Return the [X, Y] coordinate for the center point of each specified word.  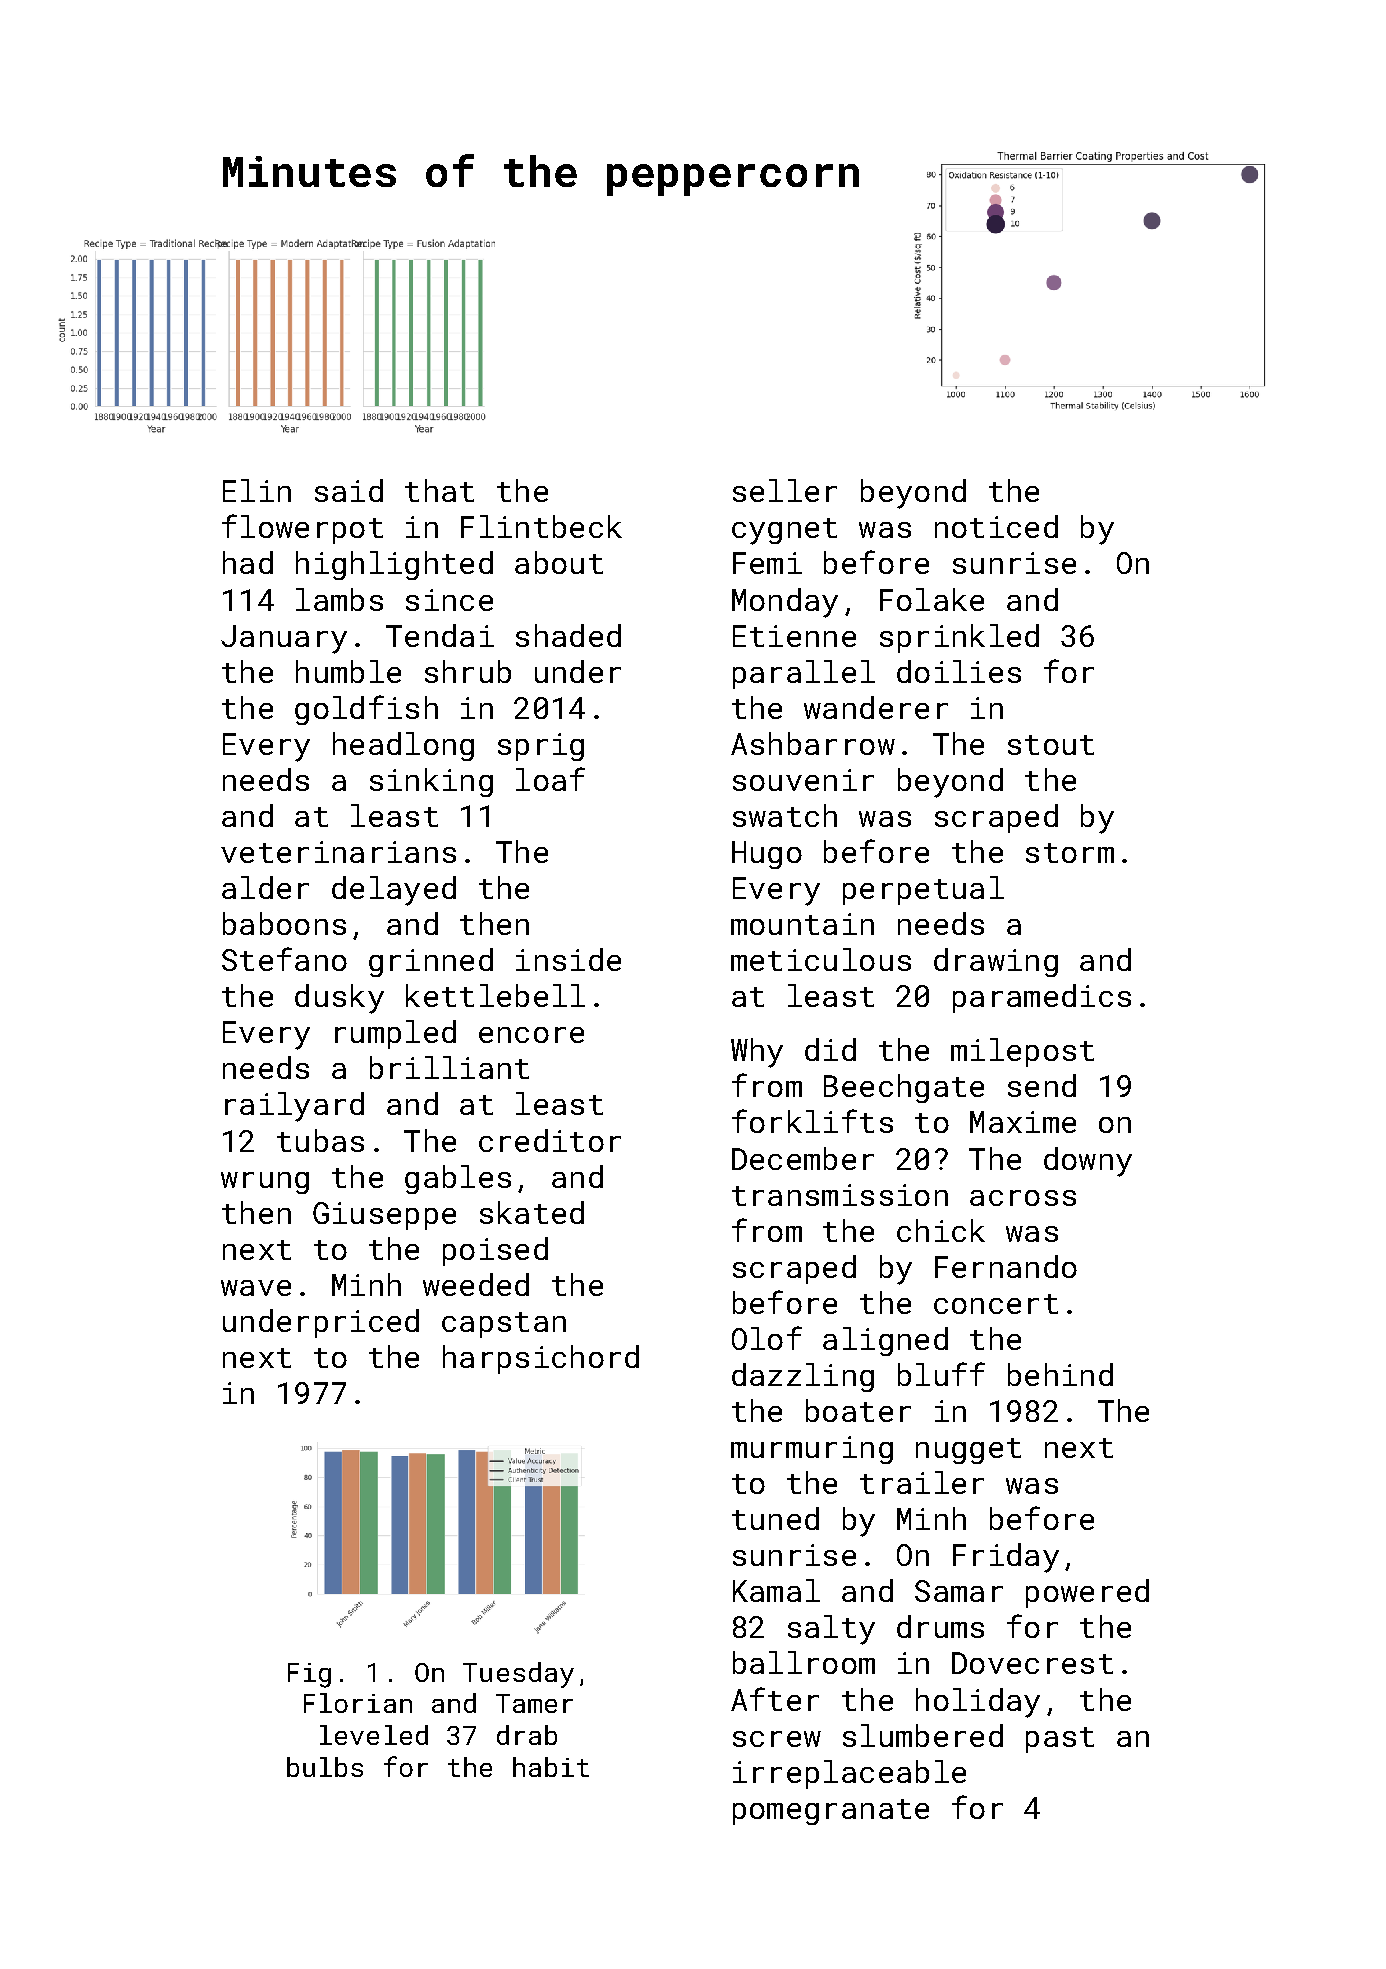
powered [1087, 1593]
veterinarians [338, 852]
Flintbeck [541, 526]
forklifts [812, 1121]
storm [1070, 853]
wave [256, 1288]
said [349, 490]
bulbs [325, 1767]
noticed [996, 526]
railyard [294, 1107]
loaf [550, 779]
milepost [1022, 1052]
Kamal [776, 1590]
